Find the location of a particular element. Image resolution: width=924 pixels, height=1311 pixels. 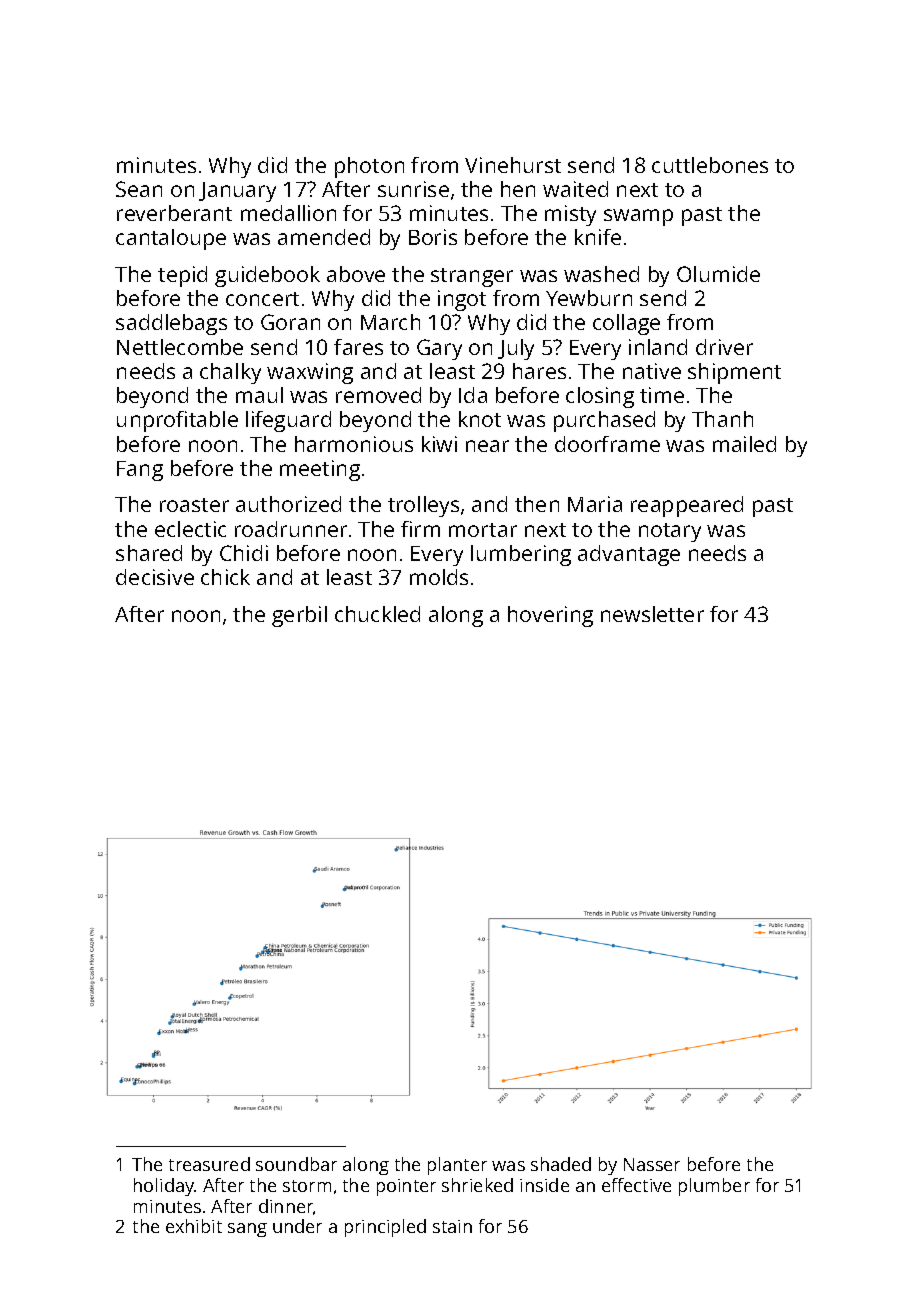

hares is located at coordinates (539, 371).
